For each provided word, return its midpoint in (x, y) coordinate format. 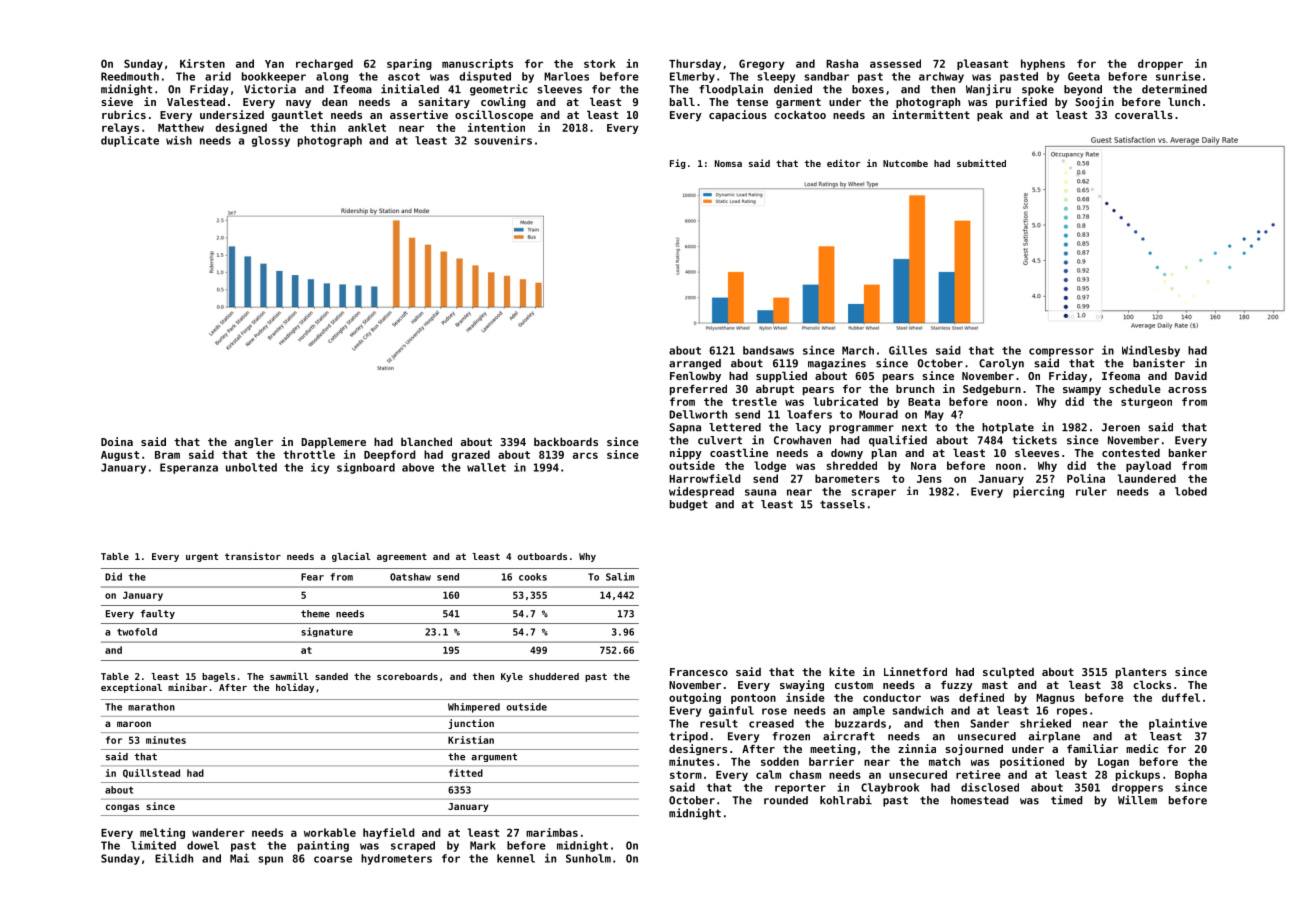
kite (842, 671)
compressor (1061, 352)
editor (844, 163)
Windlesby (1151, 351)
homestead (980, 800)
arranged (695, 364)
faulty (158, 614)
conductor (892, 697)
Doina (117, 441)
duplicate (130, 141)
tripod (688, 737)
